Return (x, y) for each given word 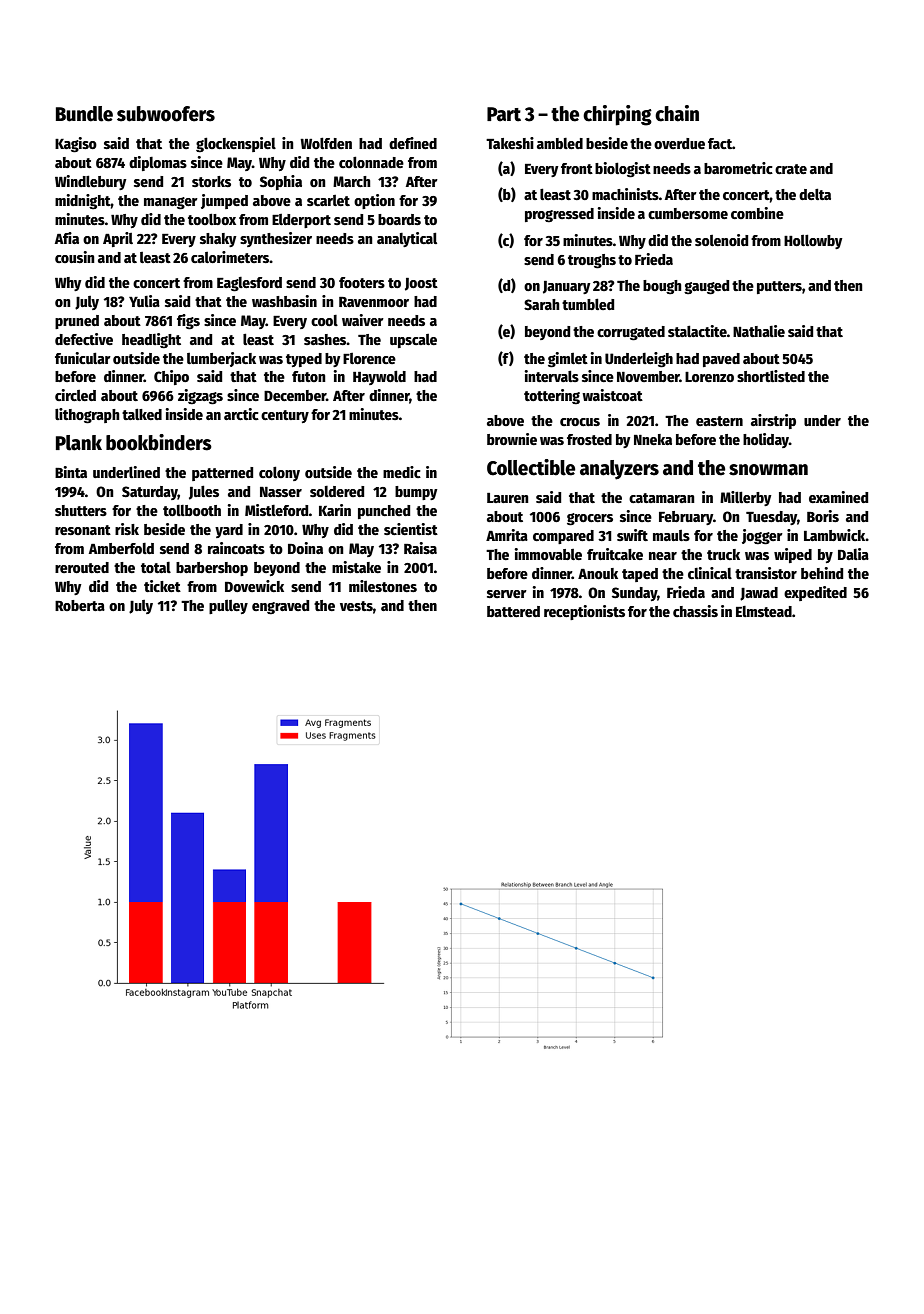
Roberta (80, 605)
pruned (77, 322)
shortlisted (771, 376)
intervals (551, 376)
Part (504, 114)
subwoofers (166, 114)
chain (677, 113)
